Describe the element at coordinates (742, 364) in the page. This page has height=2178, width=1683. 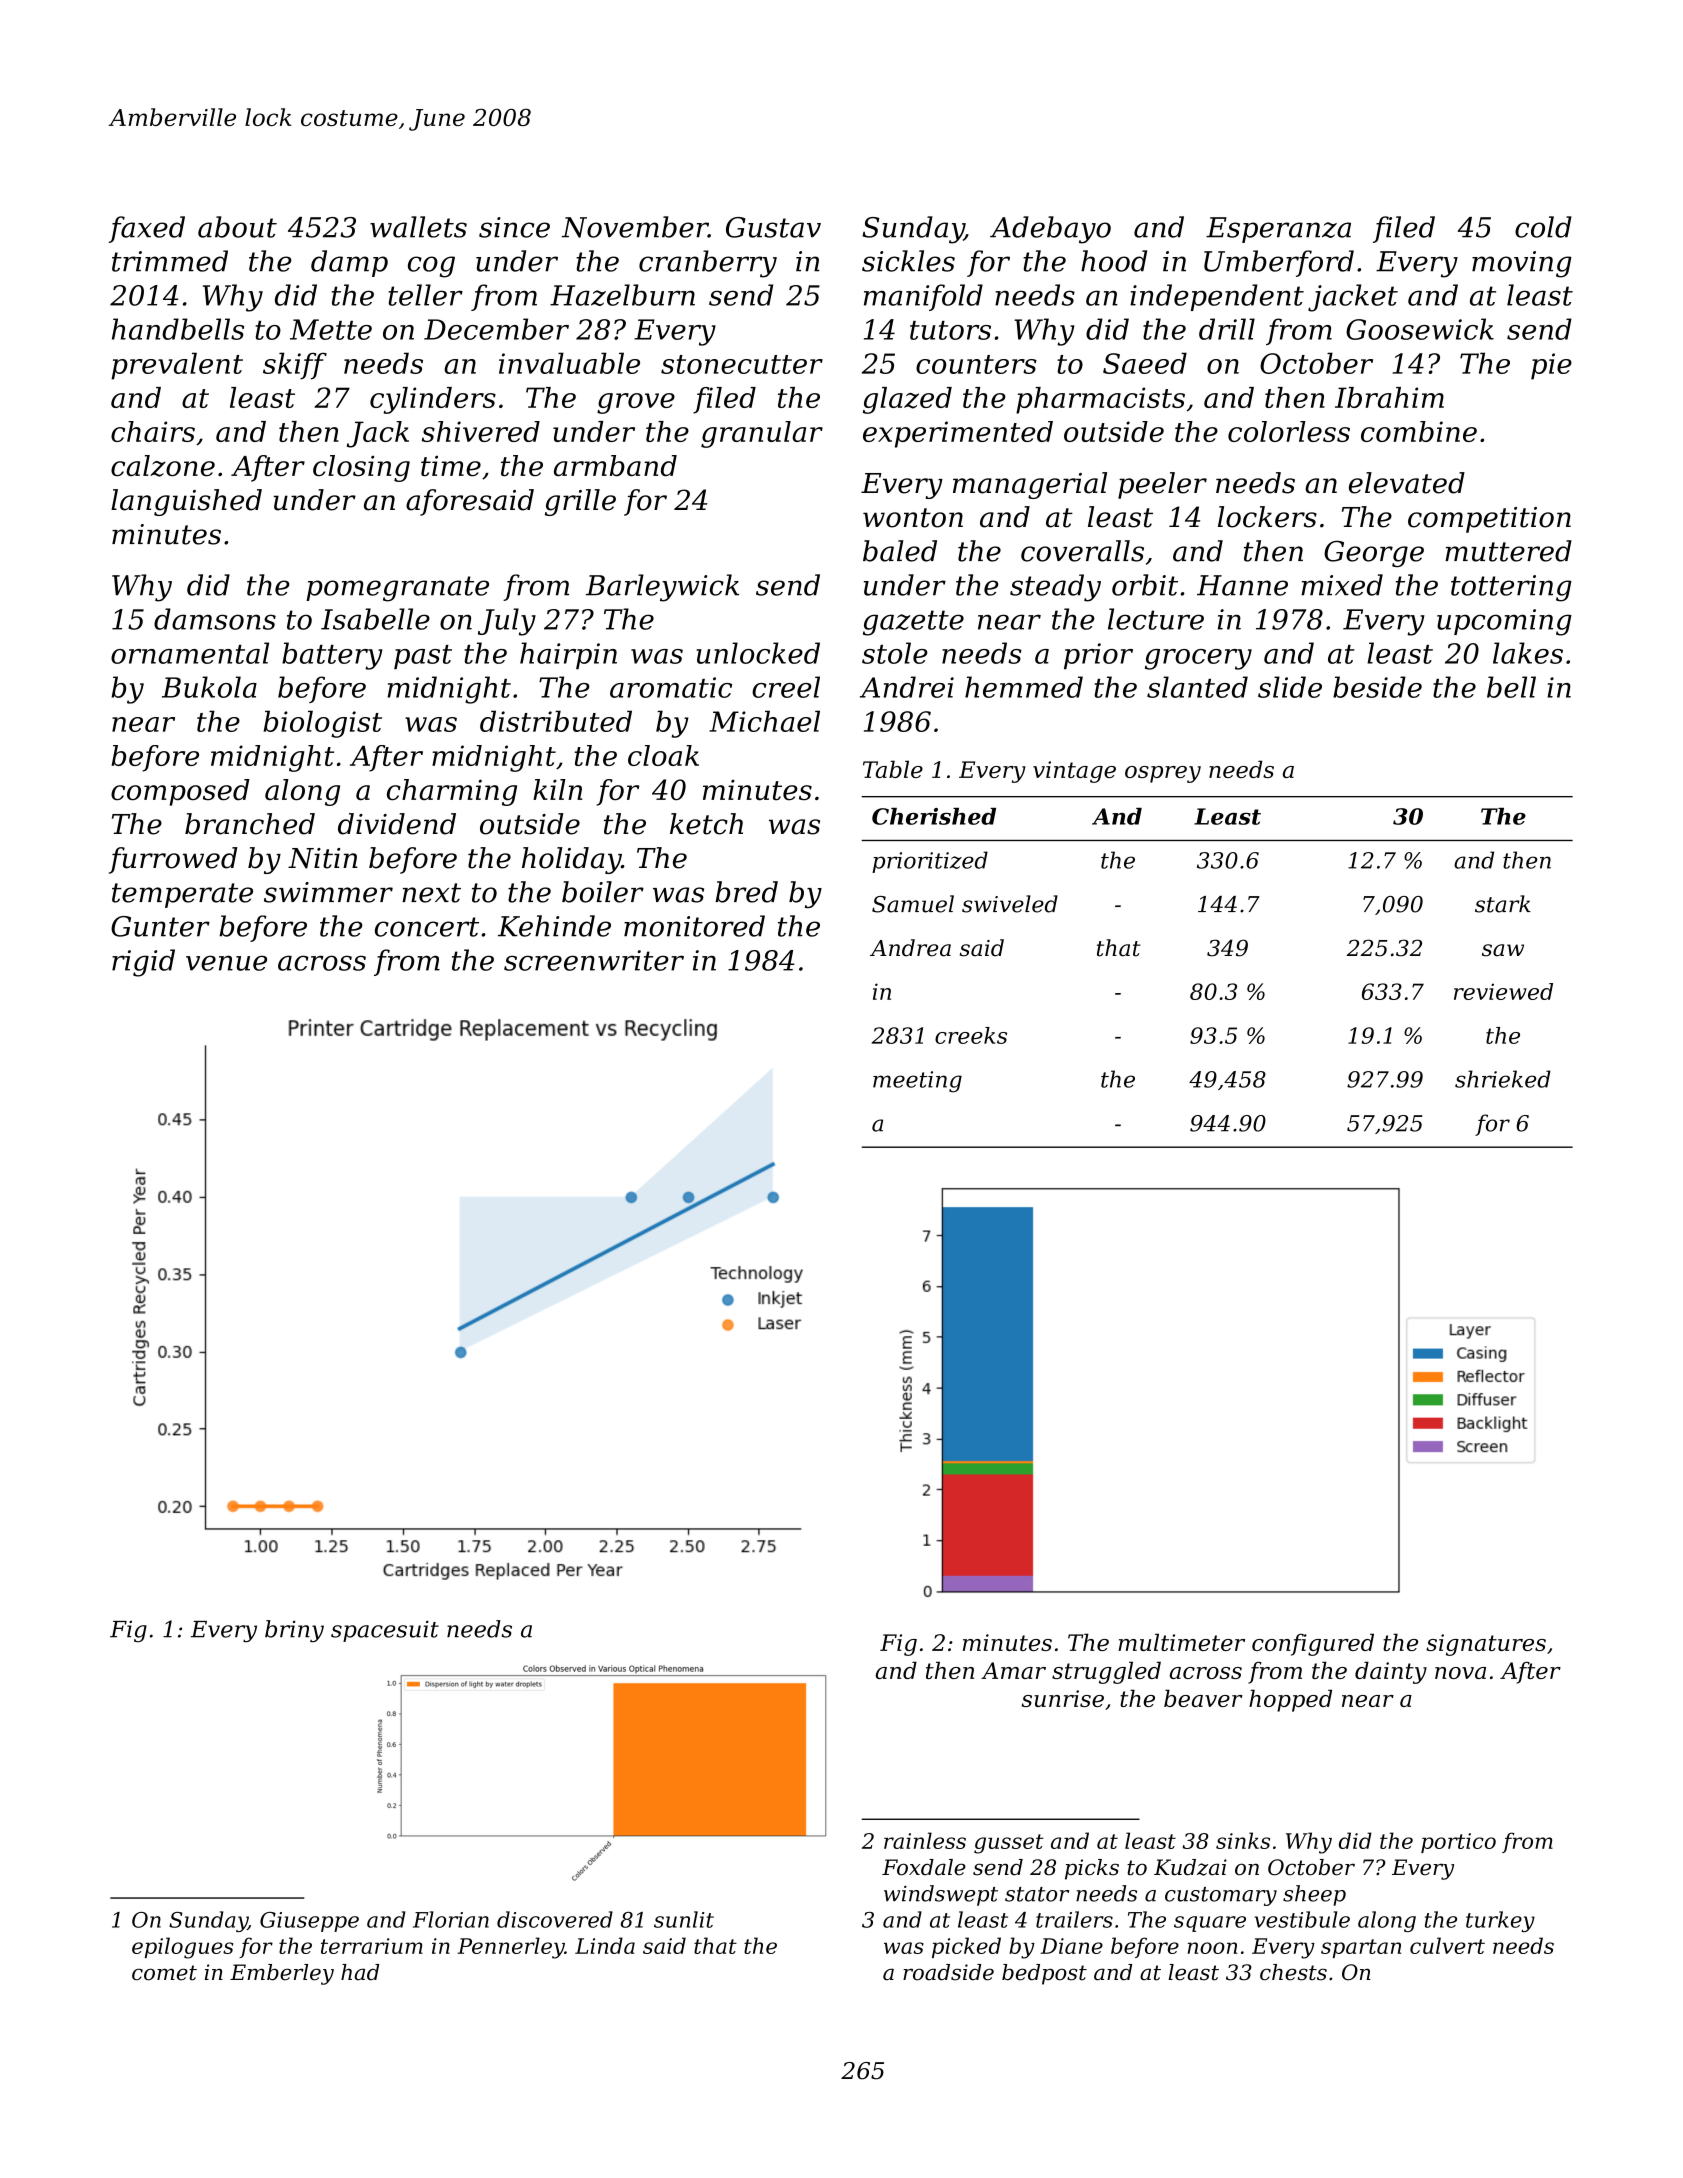
I see `stonecutter` at that location.
